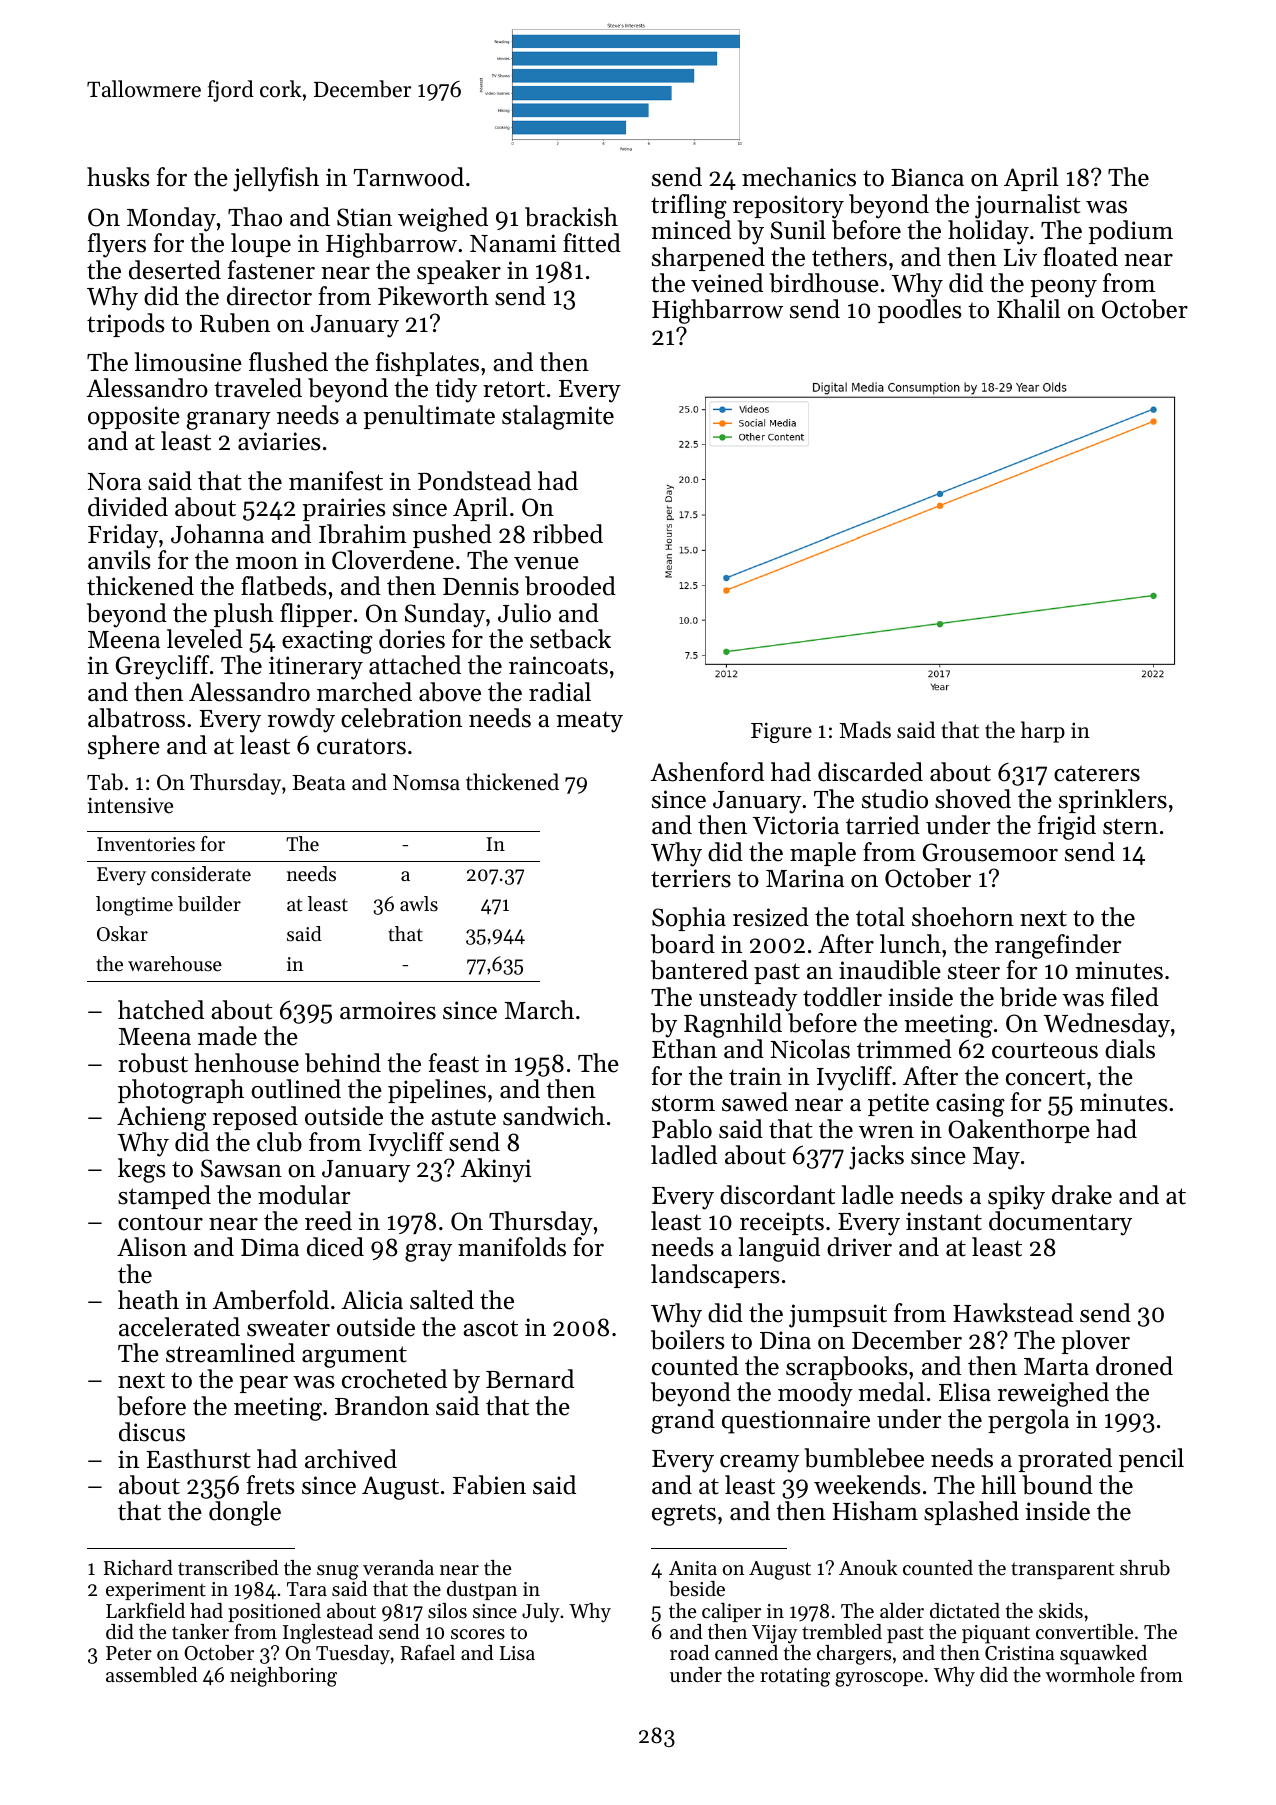 The image size is (1276, 1805). I want to click on Tarnwood, so click(409, 177).
